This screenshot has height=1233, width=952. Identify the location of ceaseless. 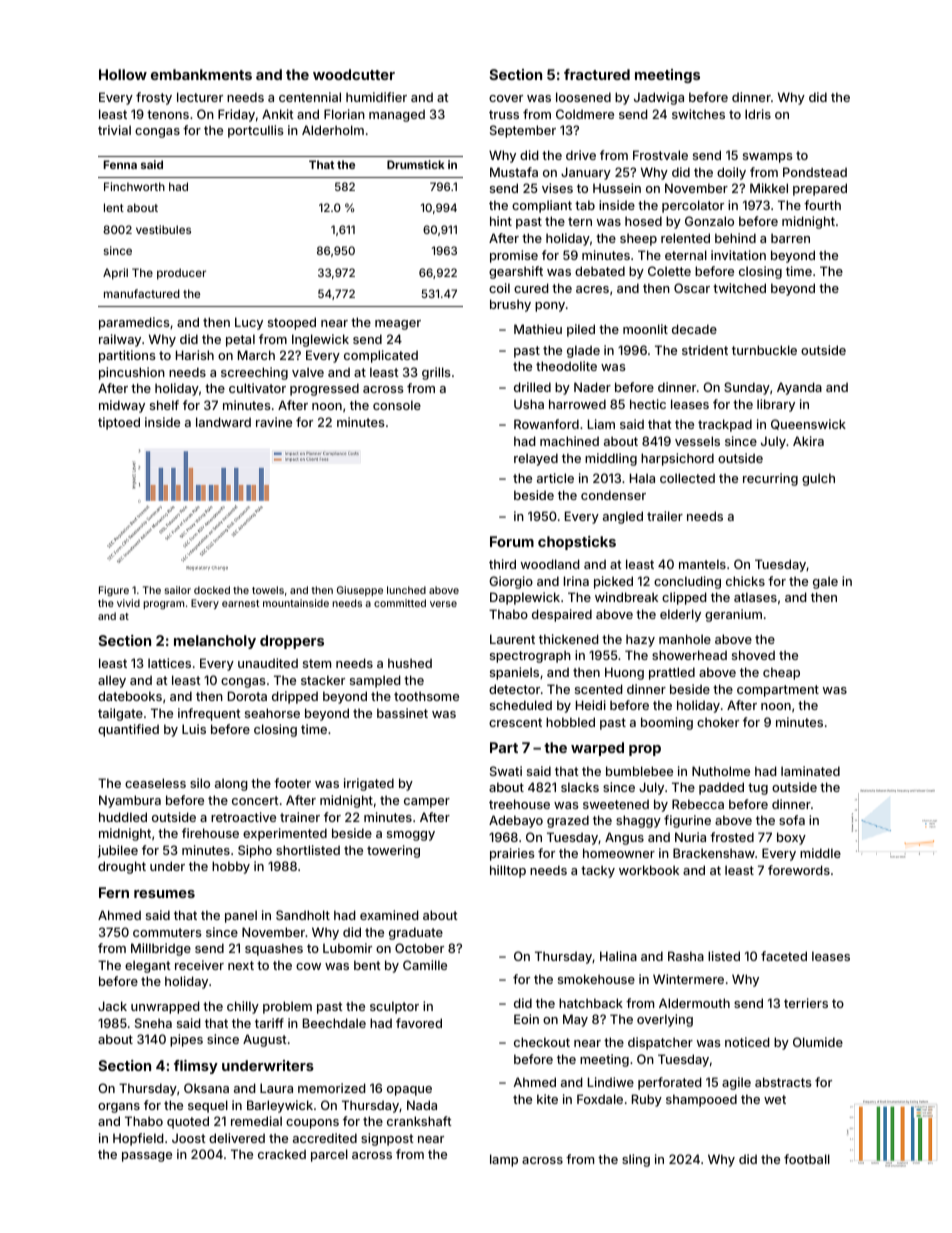
(155, 783).
